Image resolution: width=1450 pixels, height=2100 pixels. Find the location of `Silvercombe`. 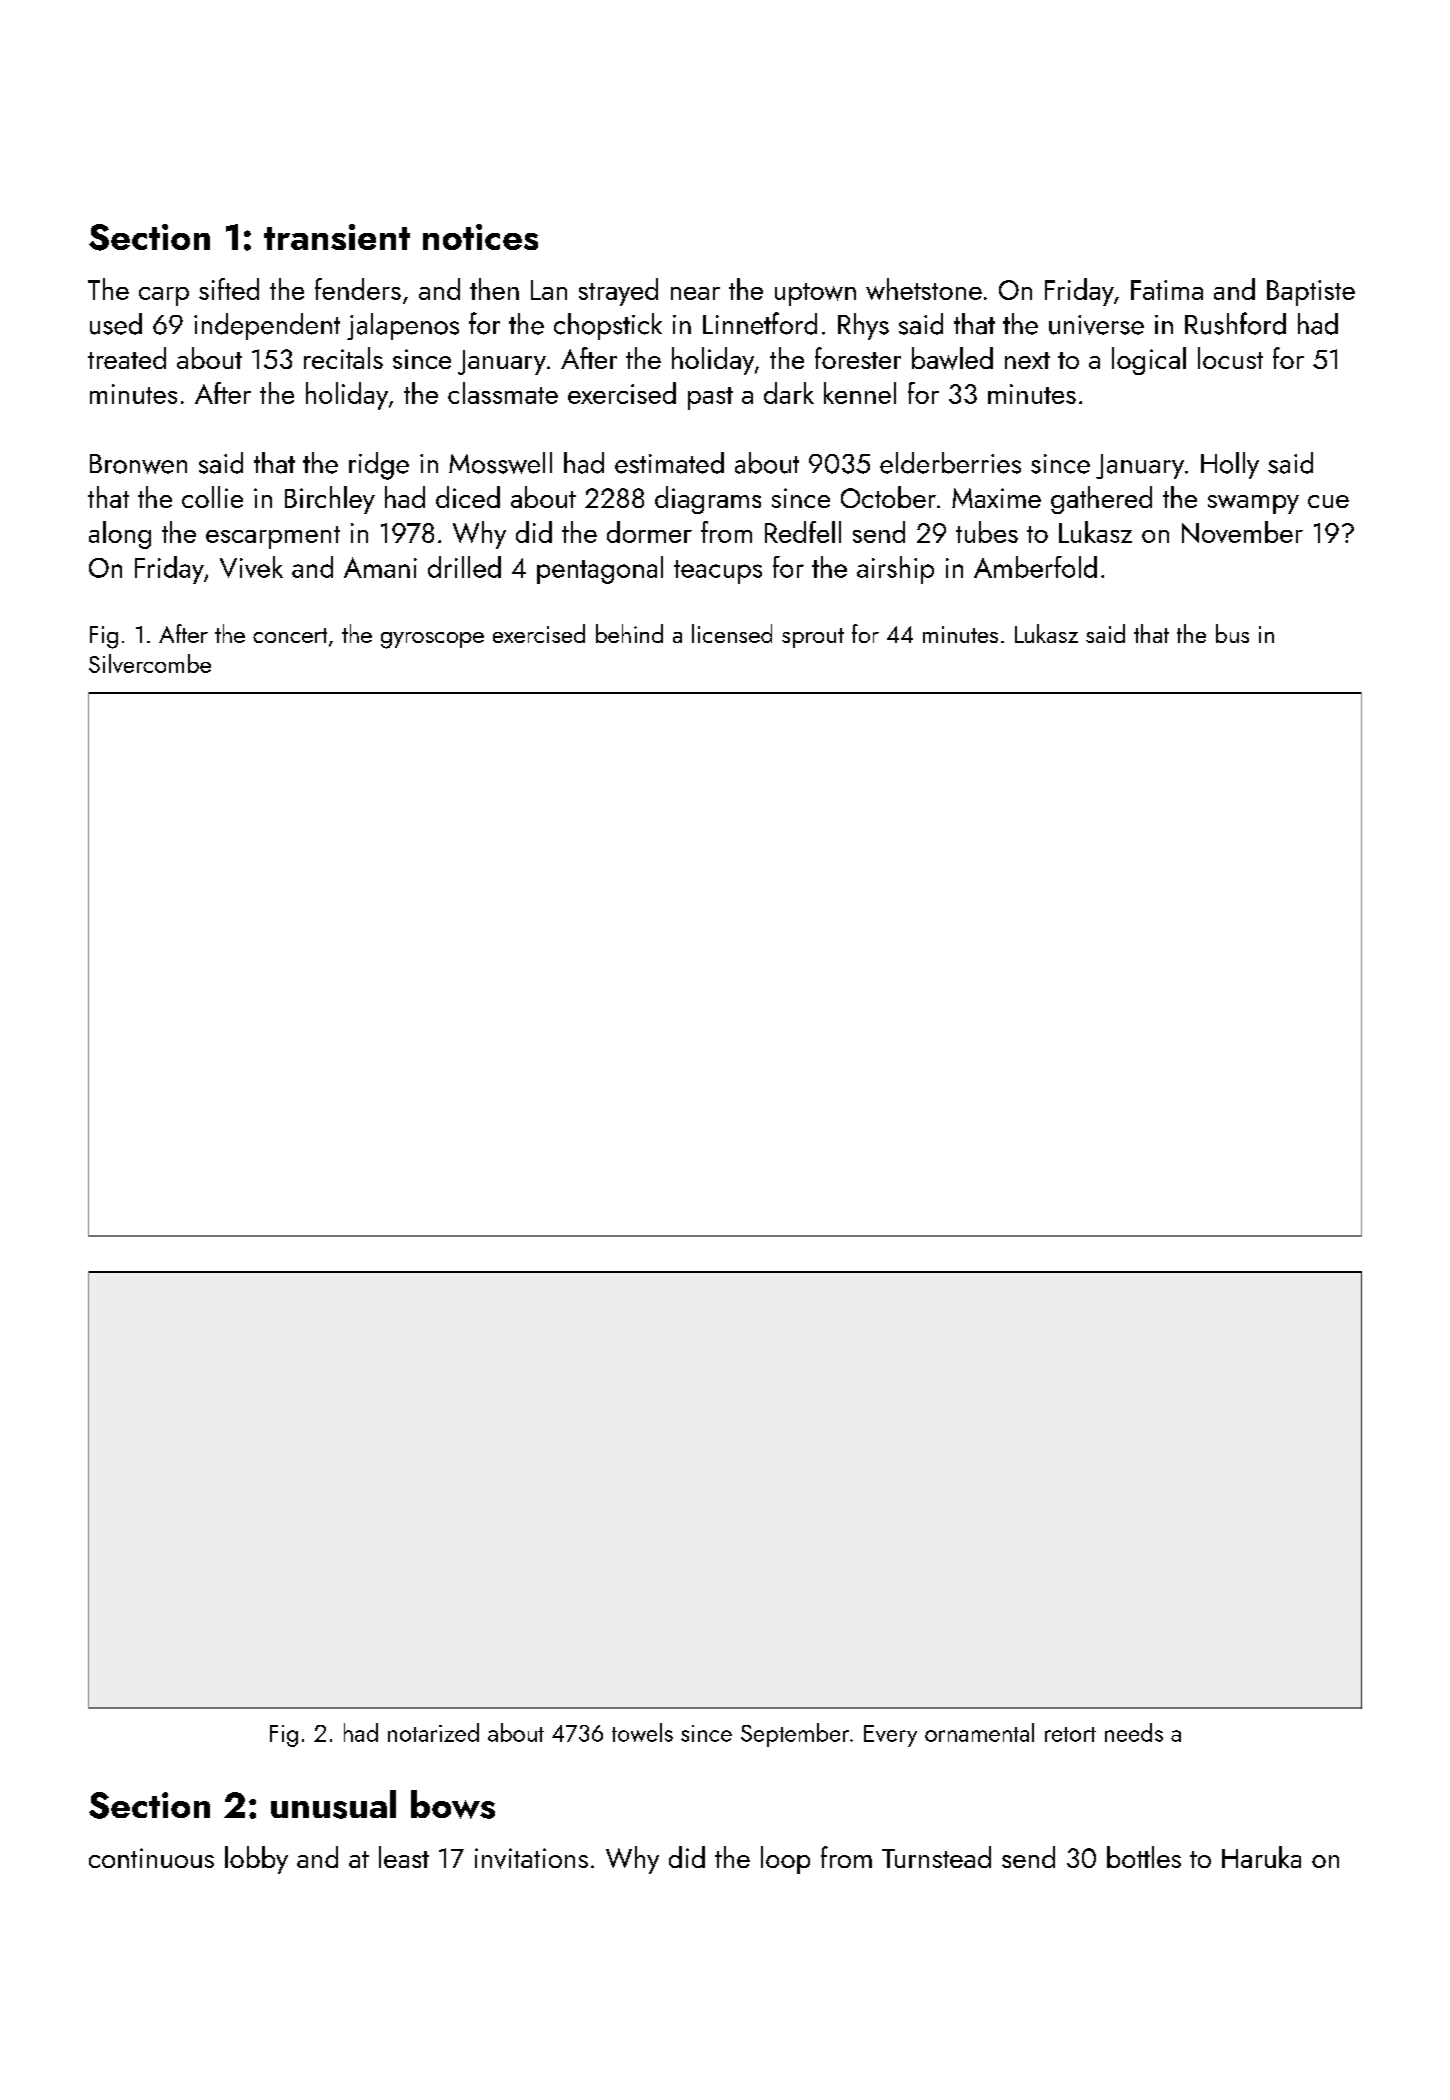

Silvercombe is located at coordinates (150, 663).
